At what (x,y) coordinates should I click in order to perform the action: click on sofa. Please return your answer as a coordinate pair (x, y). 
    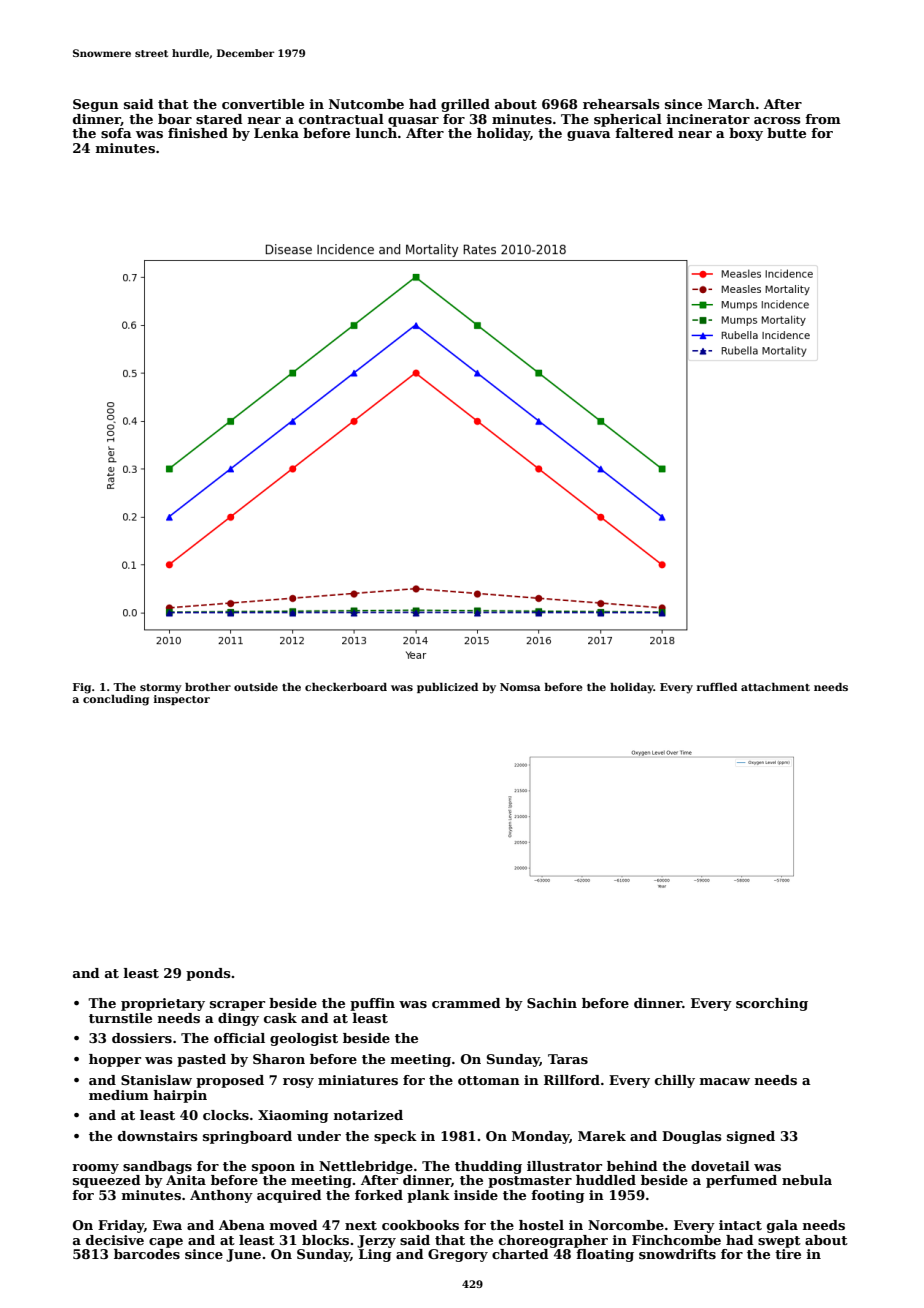
    Looking at the image, I should click on (116, 133).
